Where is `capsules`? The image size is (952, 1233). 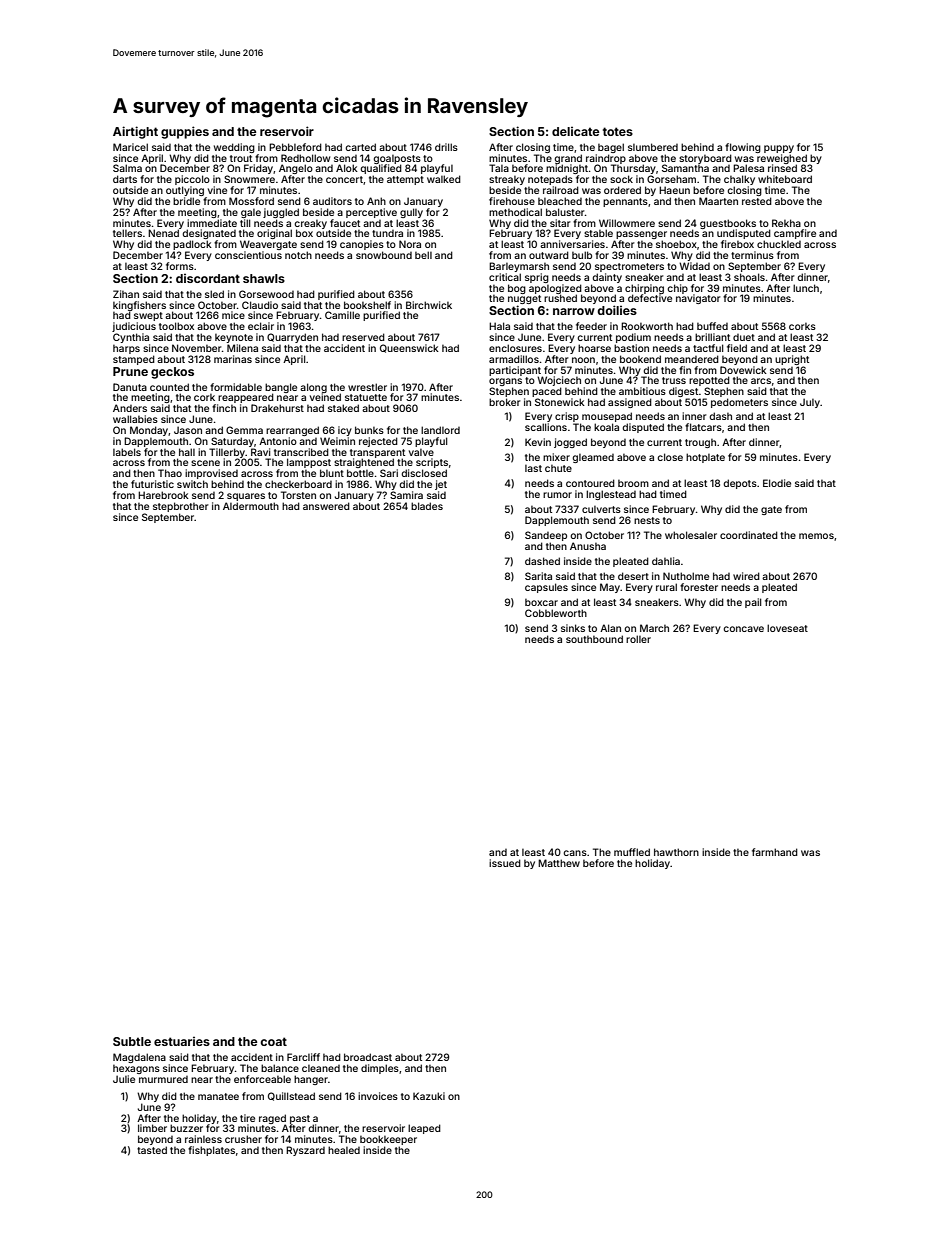 capsules is located at coordinates (546, 588).
